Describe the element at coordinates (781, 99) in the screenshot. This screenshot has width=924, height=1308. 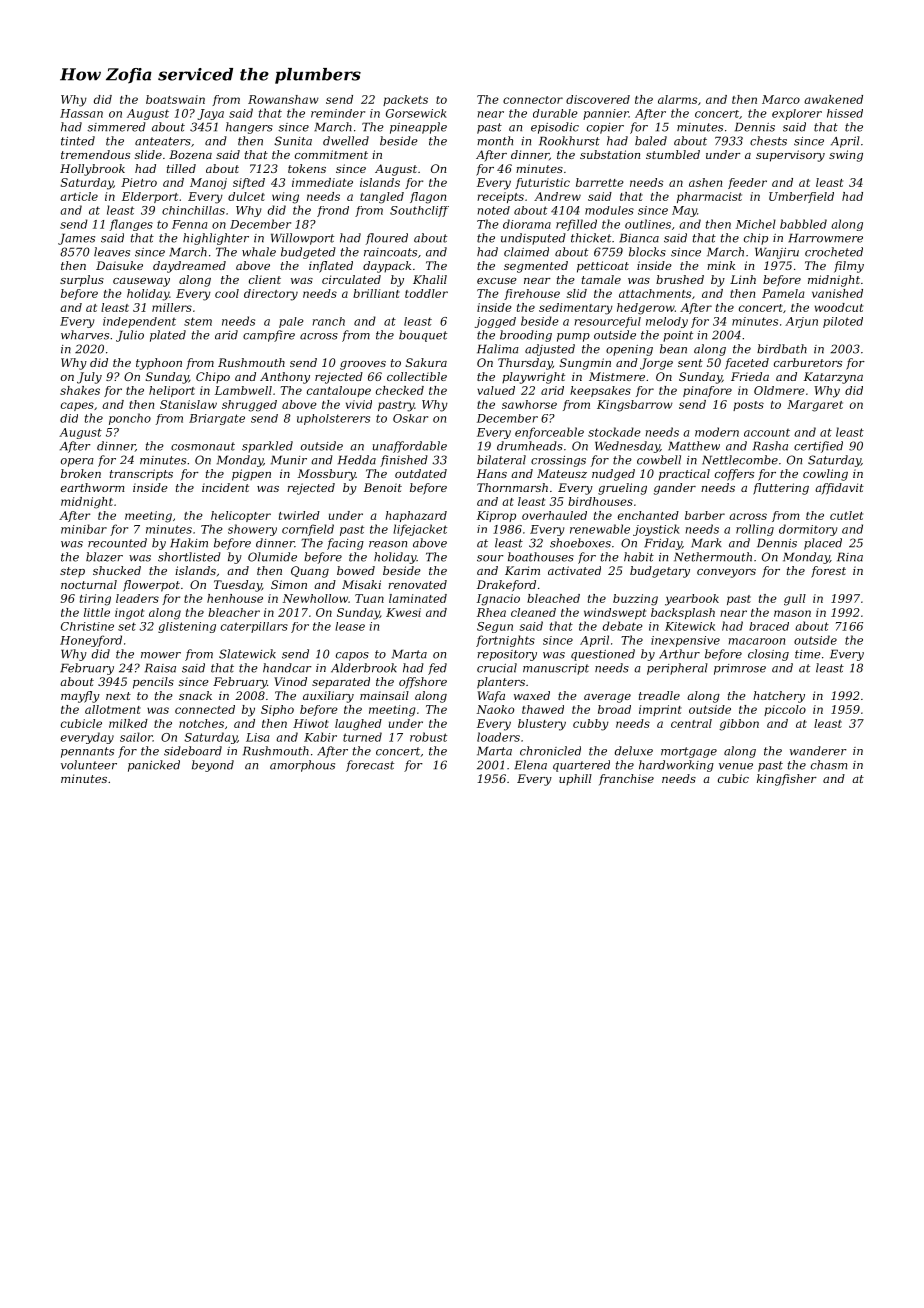
I see `Marco` at that location.
